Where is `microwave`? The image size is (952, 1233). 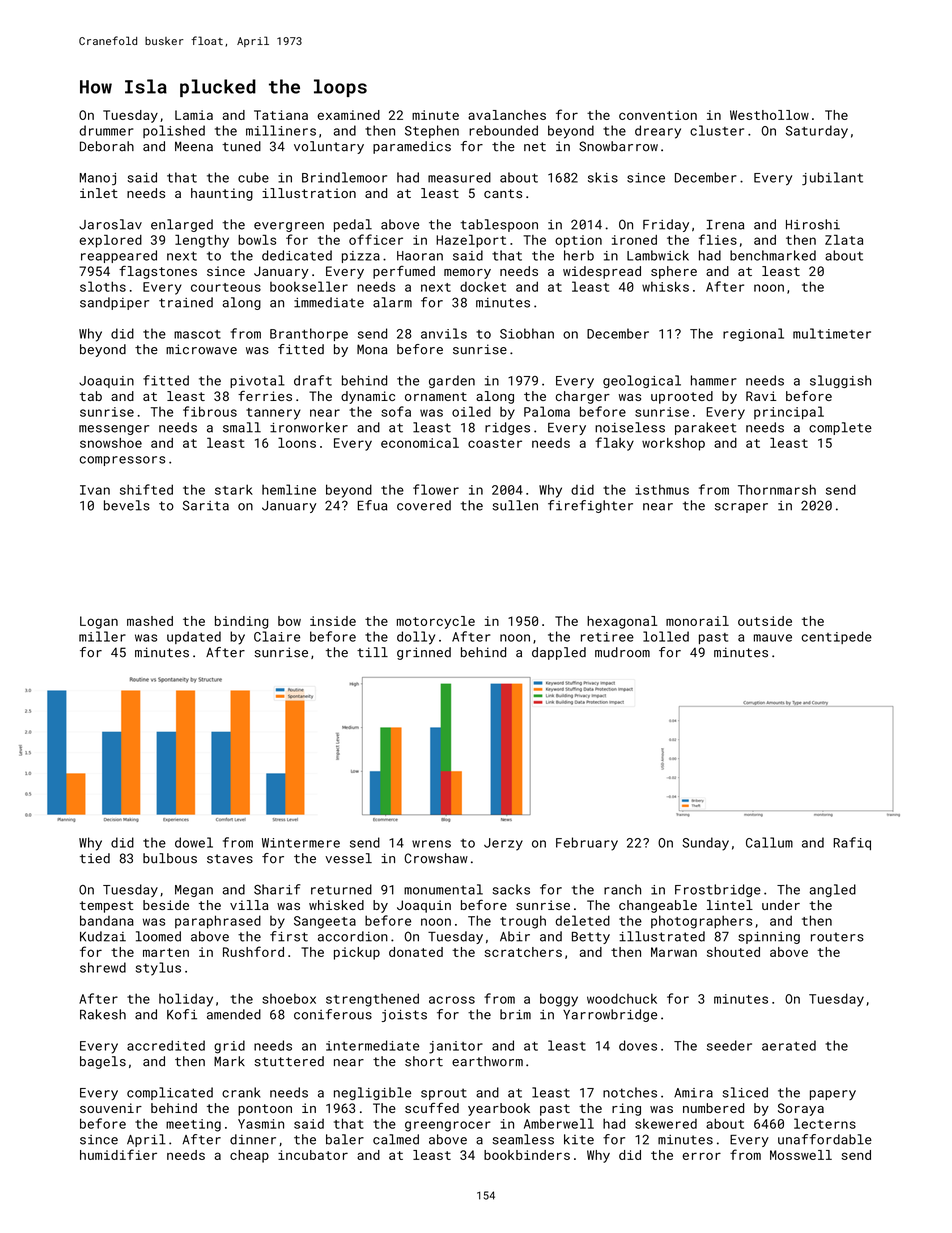
microwave is located at coordinates (201, 349).
